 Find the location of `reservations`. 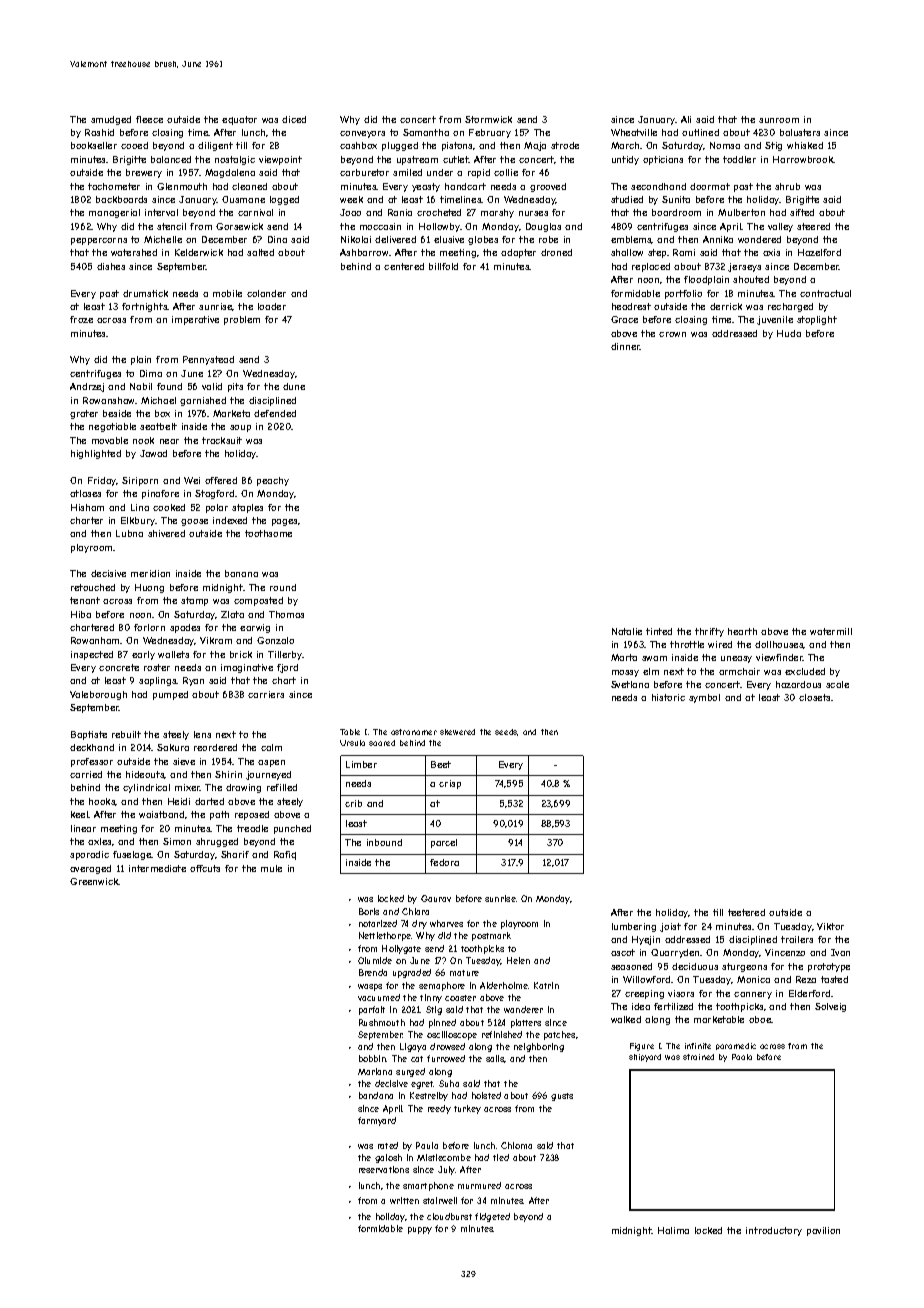

reservations is located at coordinates (384, 1169).
